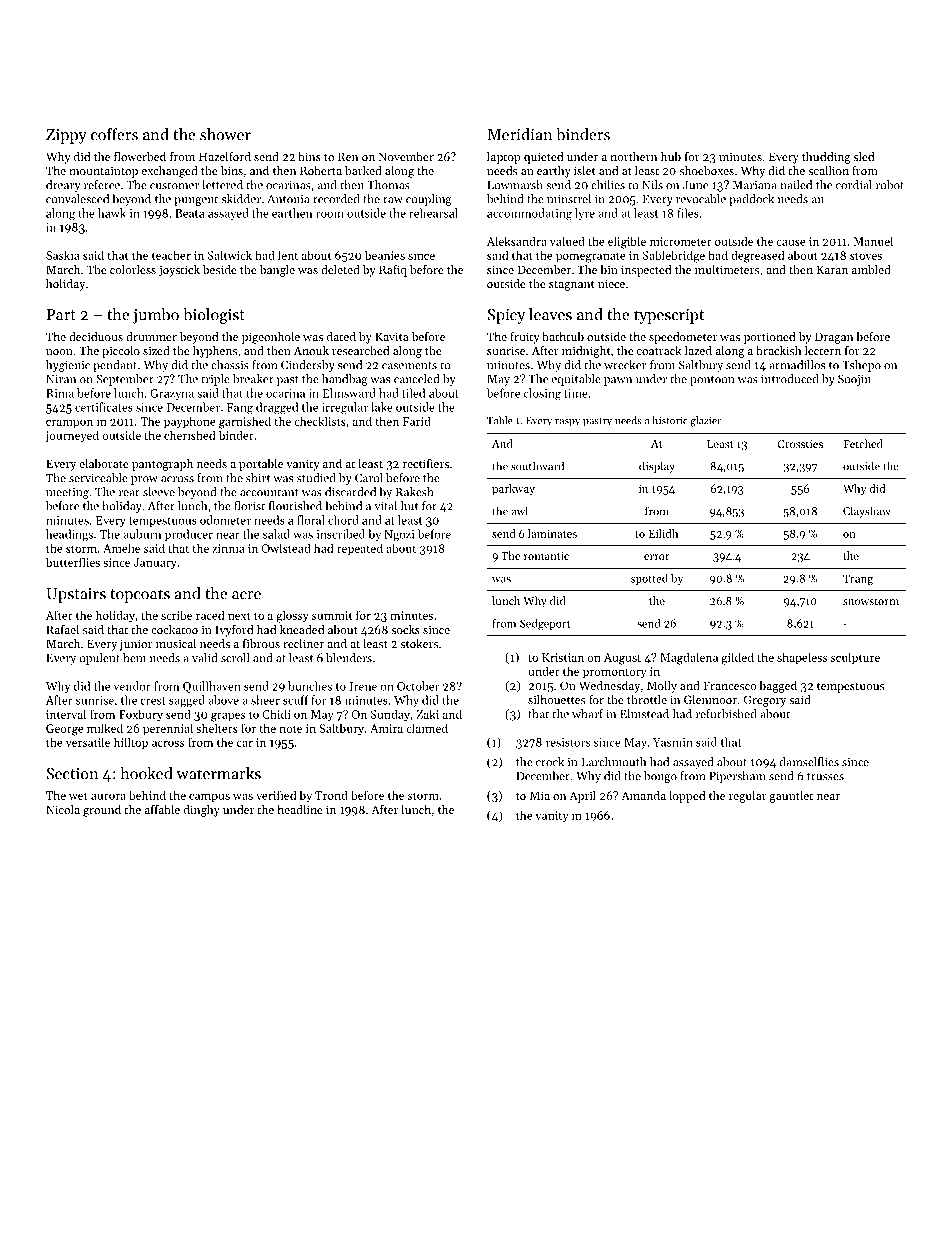 The height and width of the screenshot is (1233, 952). Describe the element at coordinates (277, 271) in the screenshot. I see `bangle` at that location.
